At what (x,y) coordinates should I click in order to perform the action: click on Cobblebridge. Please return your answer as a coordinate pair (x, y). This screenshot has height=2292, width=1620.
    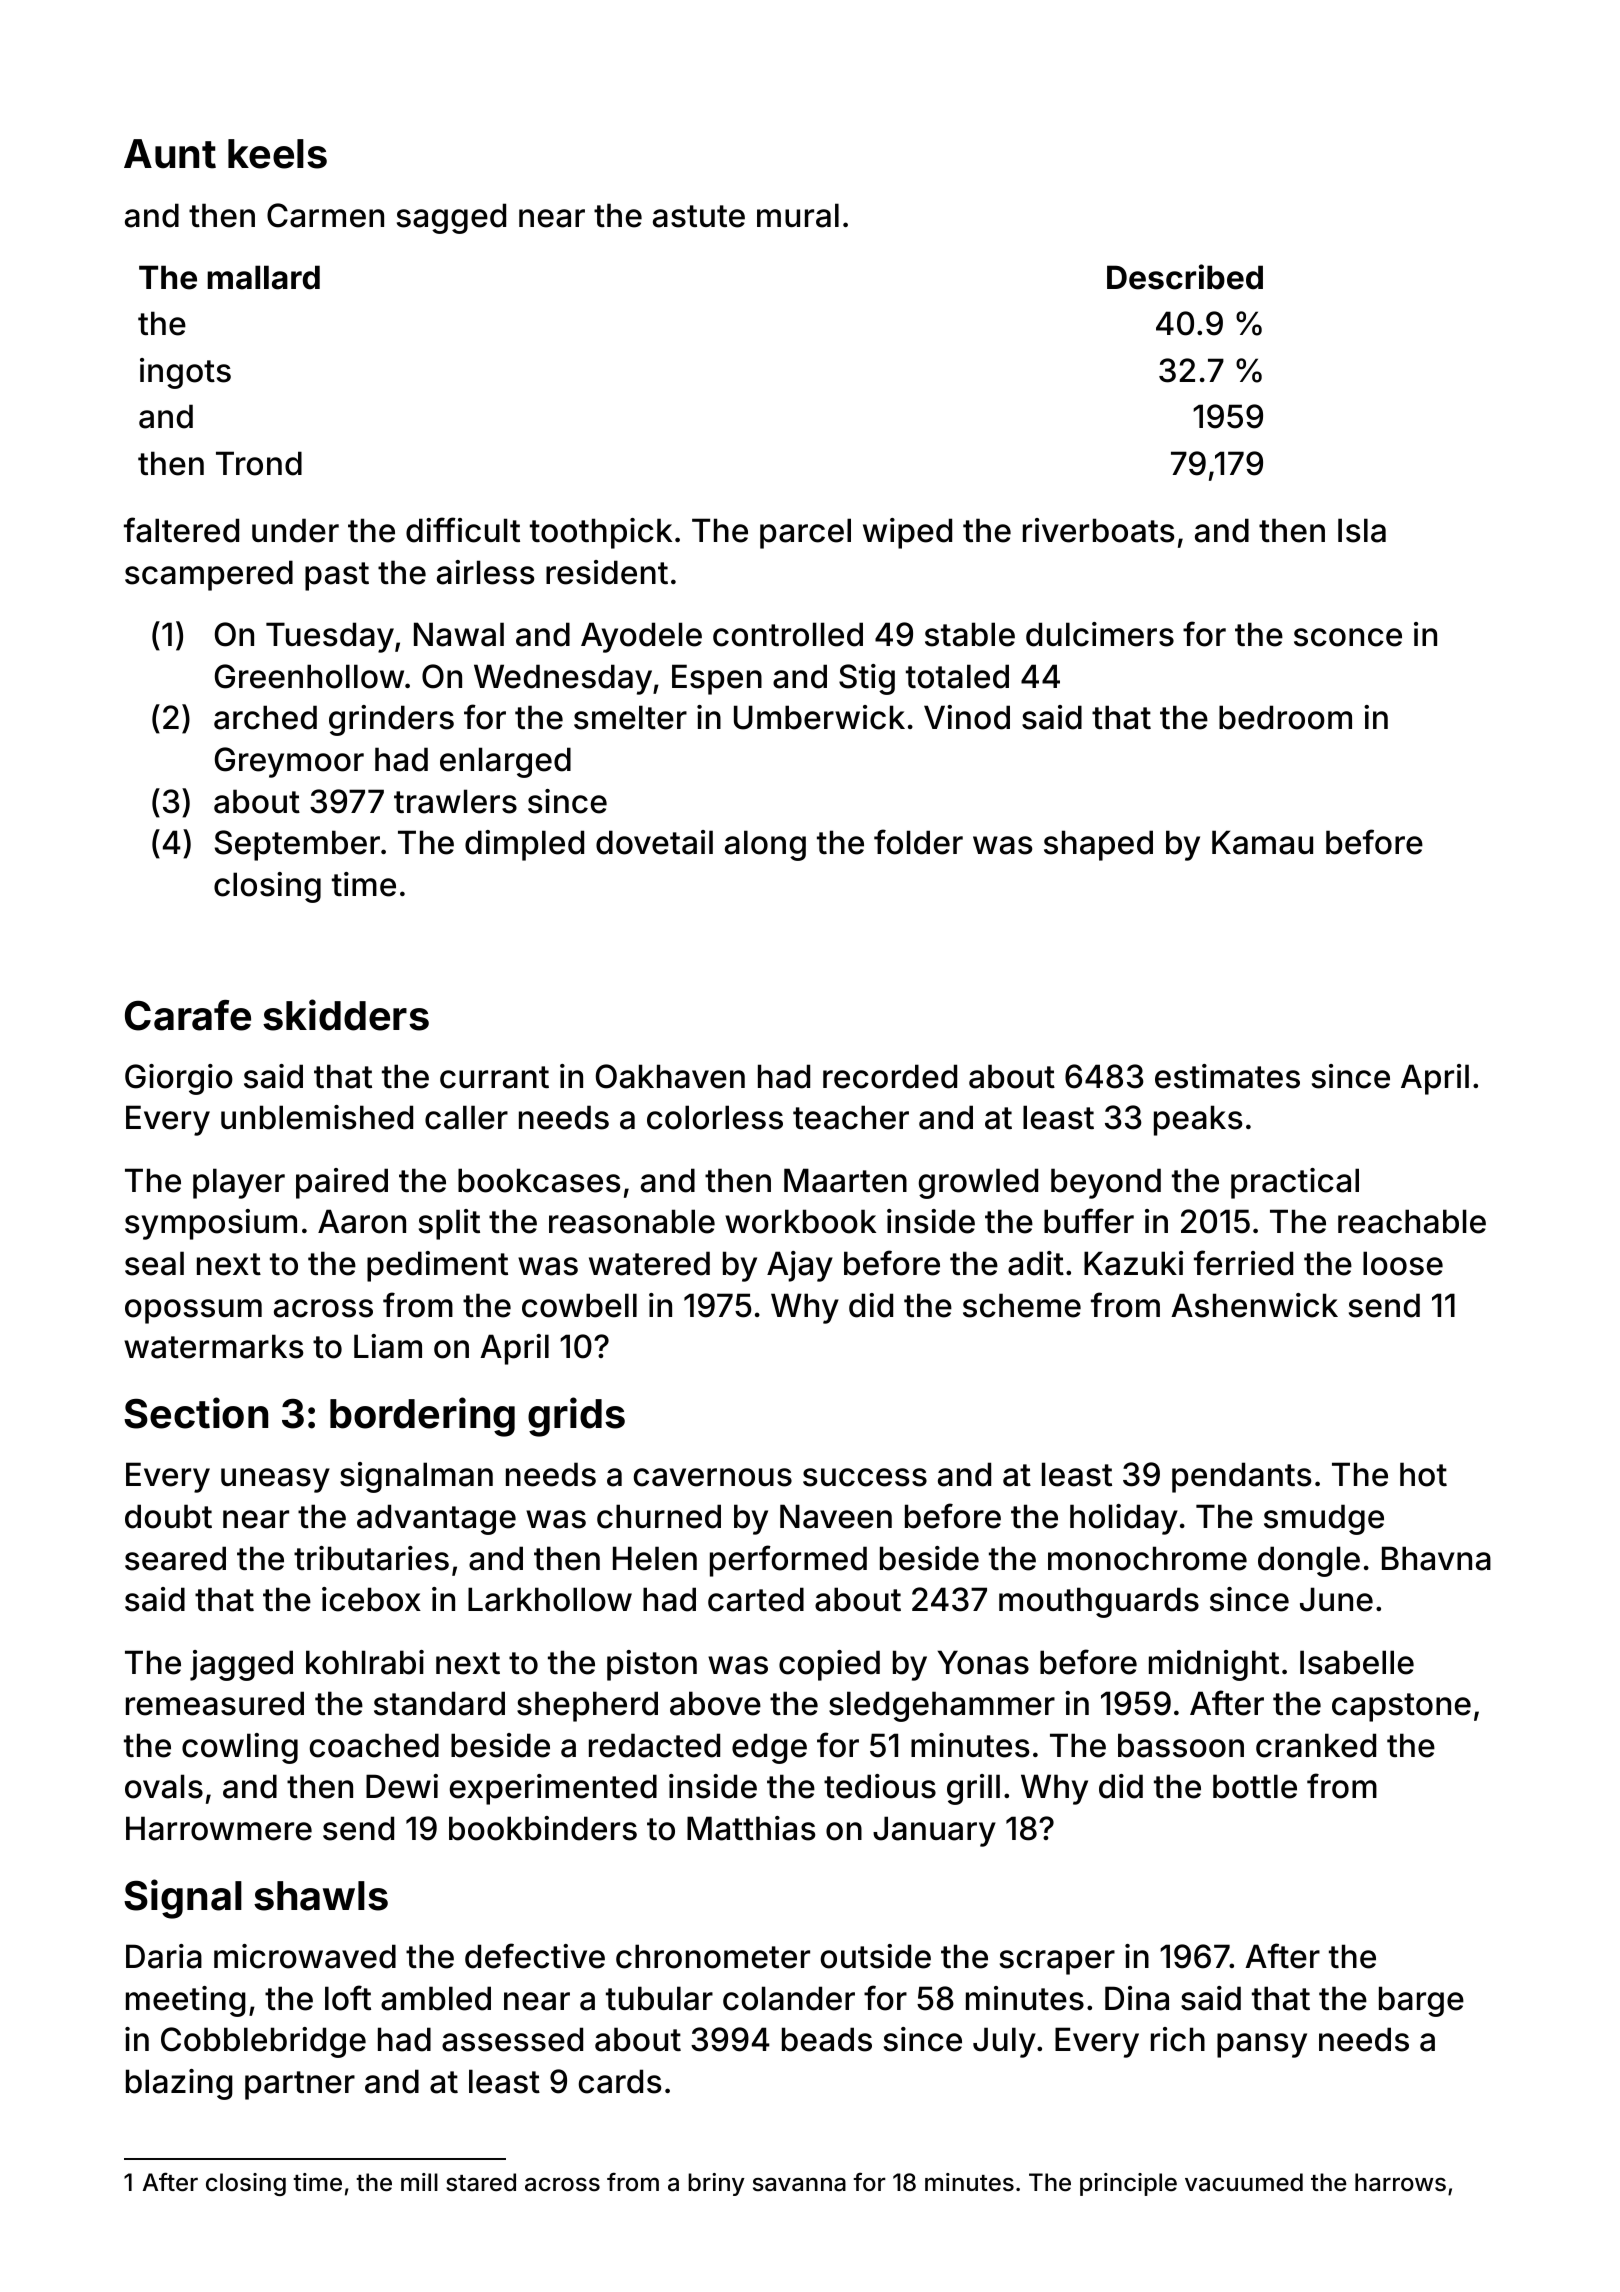
    Looking at the image, I should click on (263, 2042).
